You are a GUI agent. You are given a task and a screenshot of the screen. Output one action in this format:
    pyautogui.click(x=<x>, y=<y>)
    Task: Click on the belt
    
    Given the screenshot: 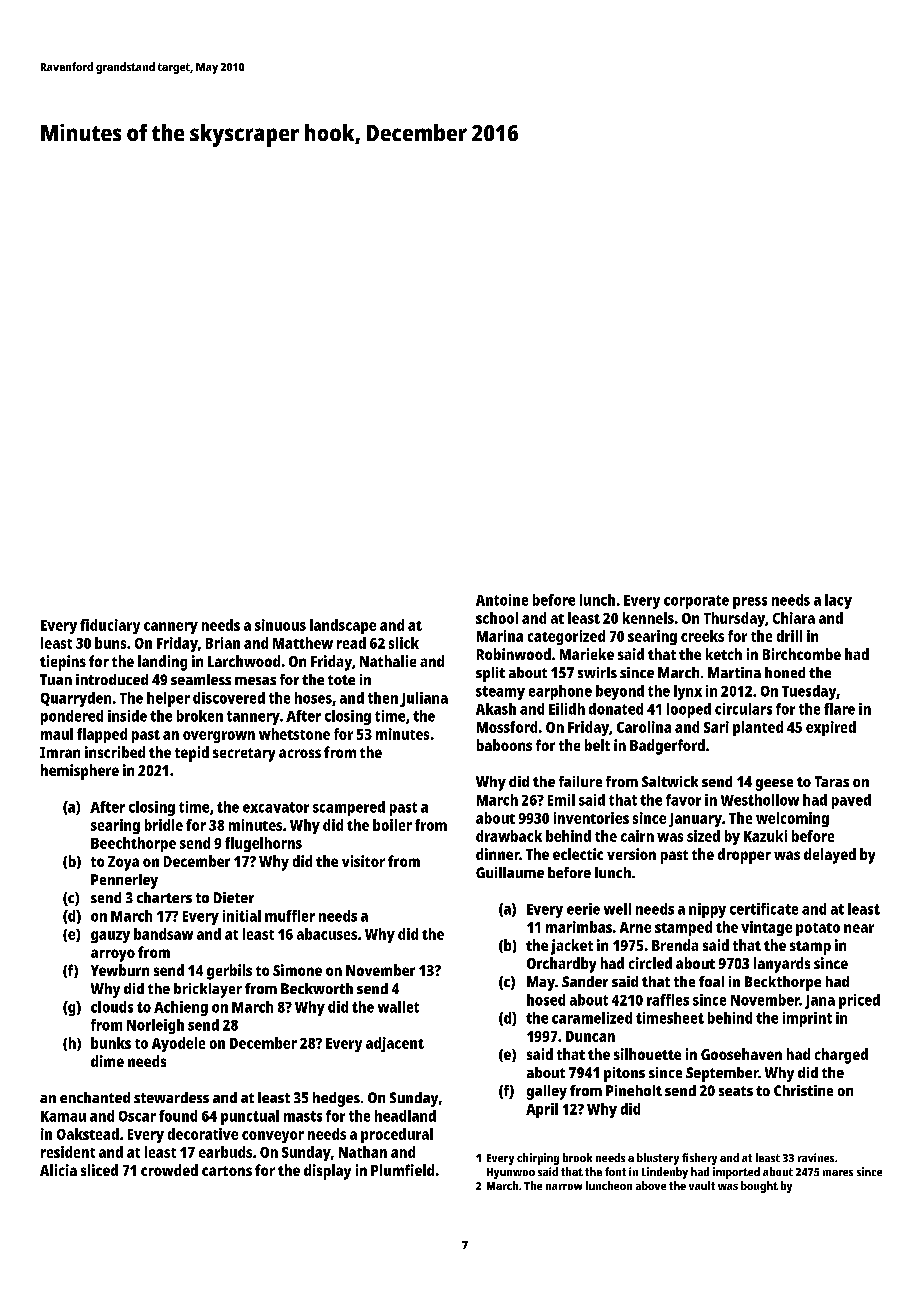 What is the action you would take?
    pyautogui.click(x=597, y=745)
